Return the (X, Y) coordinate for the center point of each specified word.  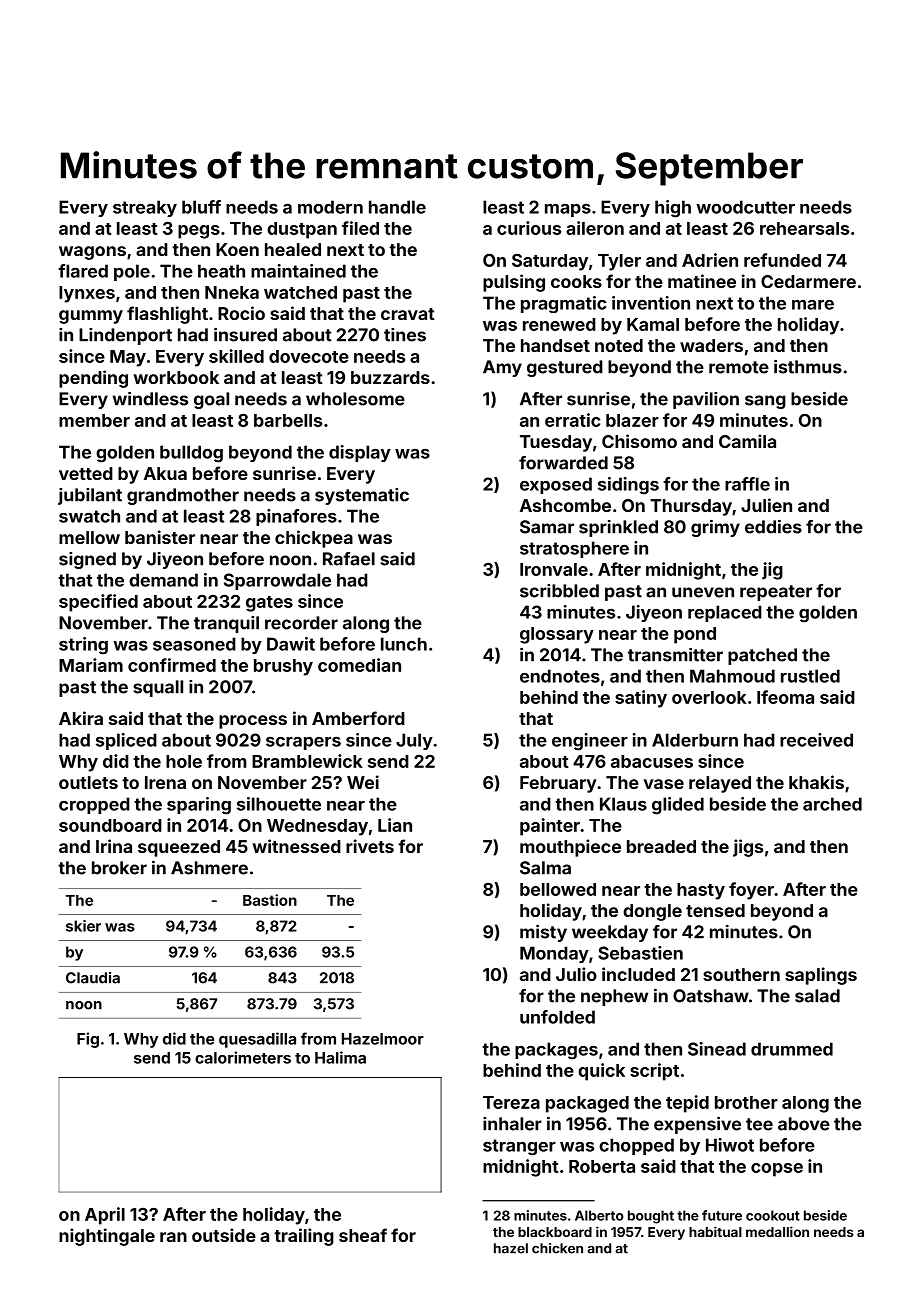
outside (224, 1235)
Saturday (550, 262)
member (94, 420)
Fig (88, 1040)
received (816, 740)
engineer (590, 742)
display (360, 453)
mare (813, 305)
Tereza (511, 1102)
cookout (773, 1215)
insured (245, 335)
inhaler (512, 1124)
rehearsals (804, 228)
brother (746, 1102)
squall (158, 688)
